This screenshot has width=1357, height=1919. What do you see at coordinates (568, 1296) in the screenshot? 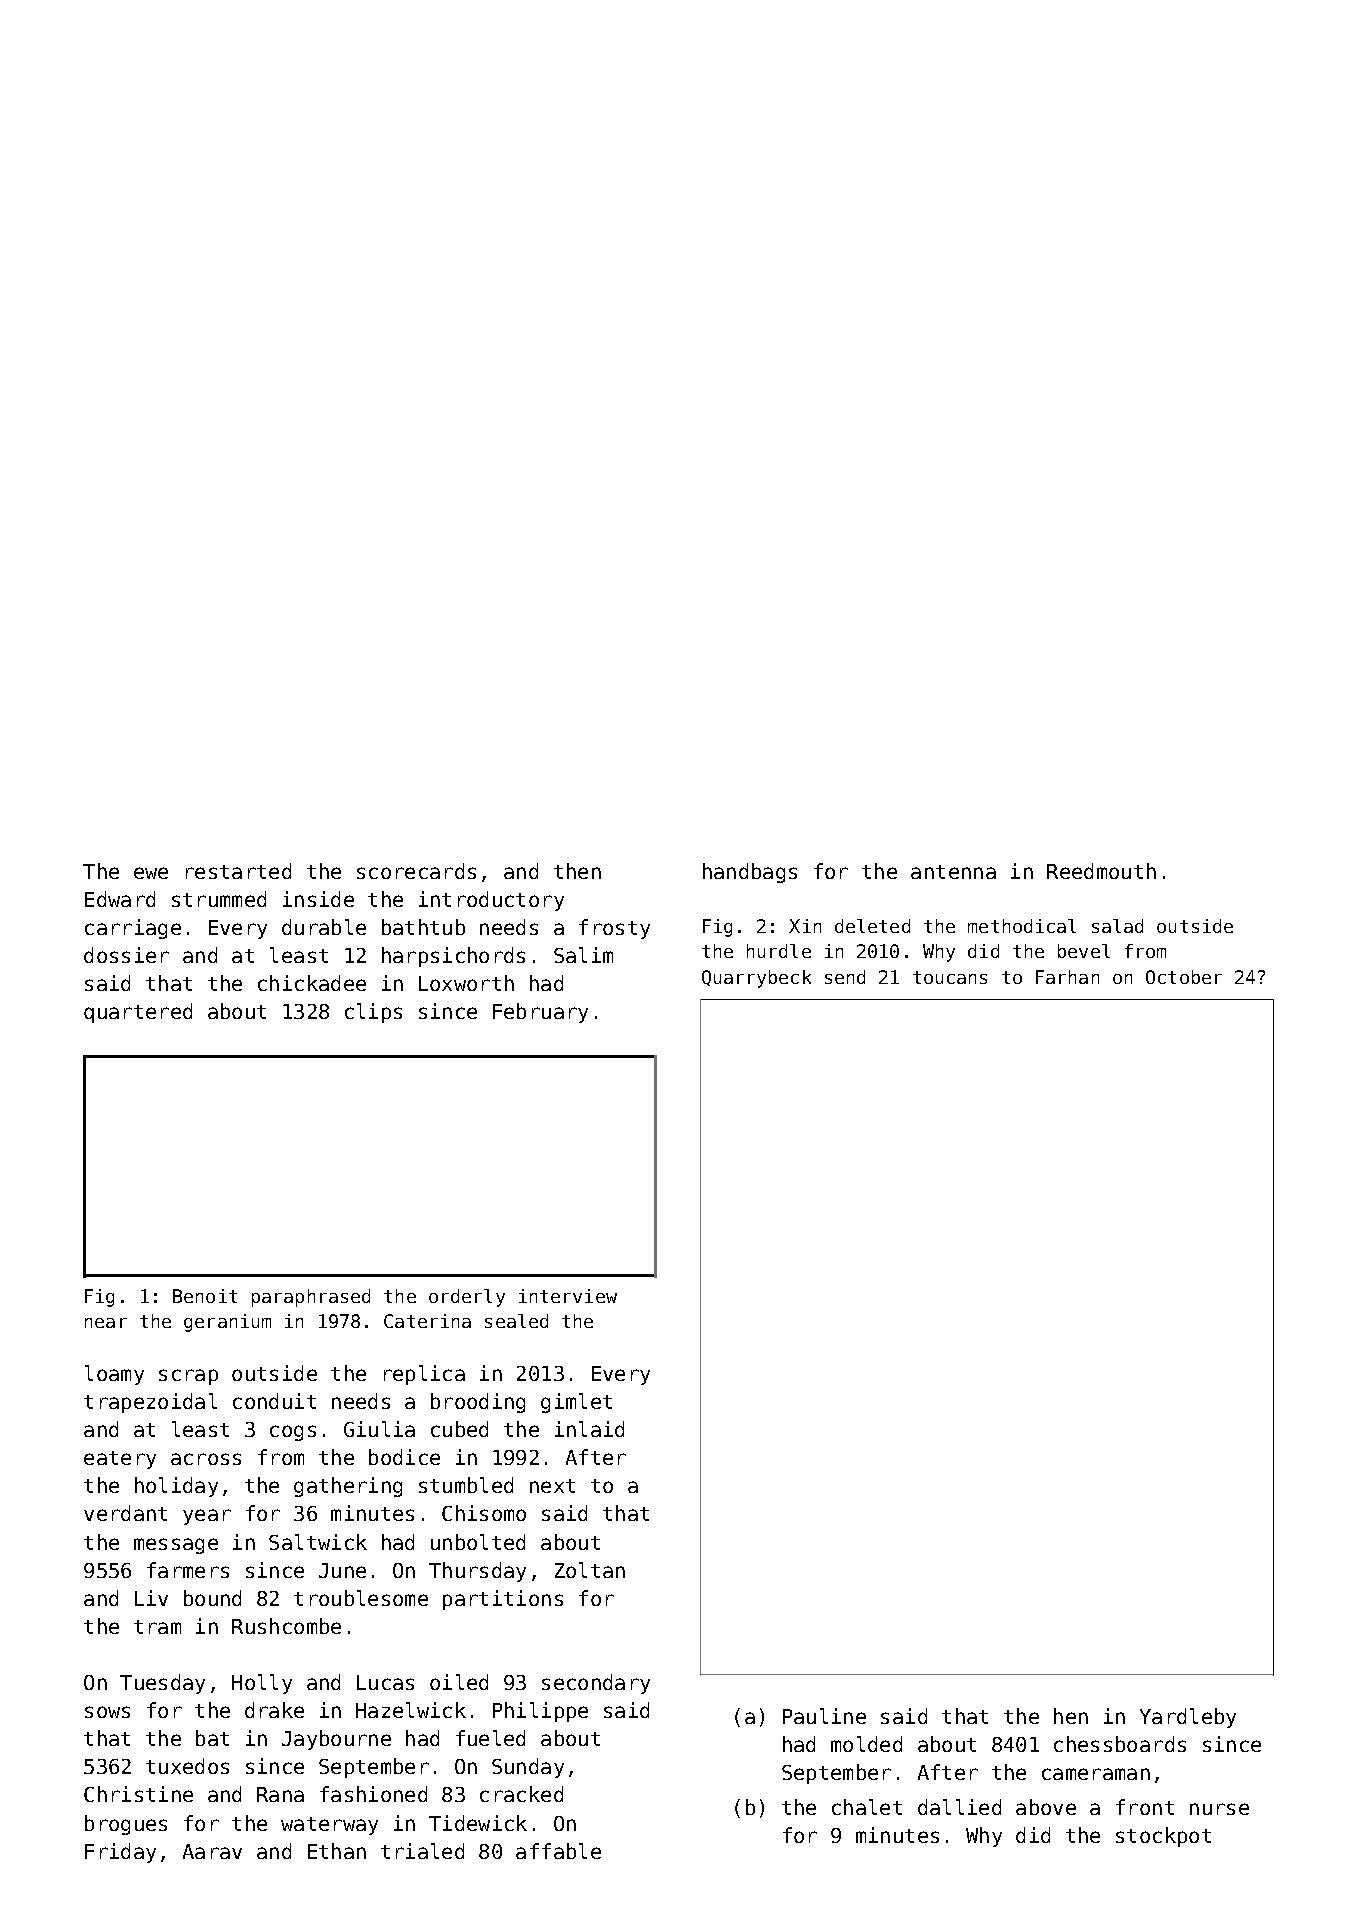
I see `interview` at bounding box center [568, 1296].
